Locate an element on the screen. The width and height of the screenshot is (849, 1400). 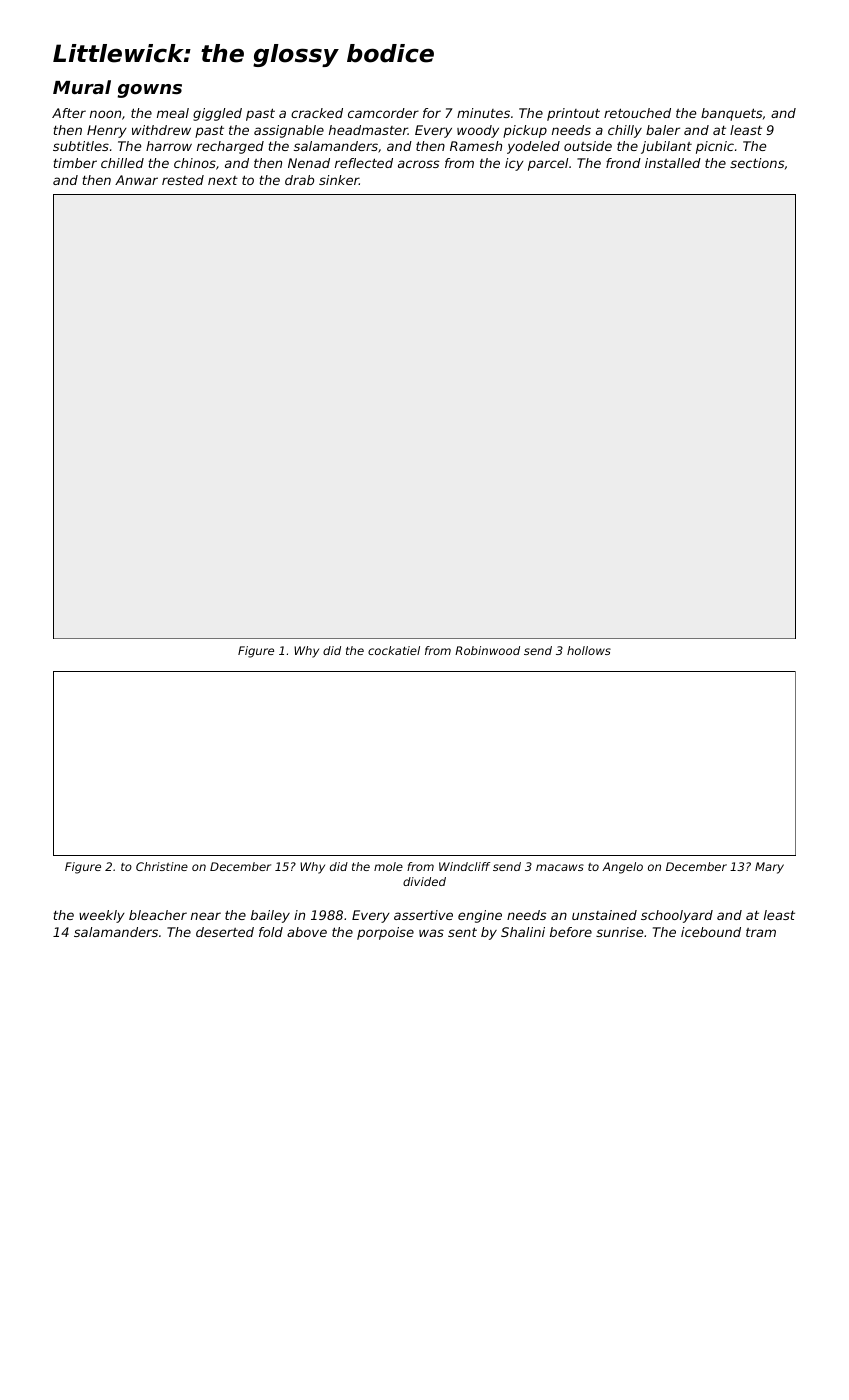
cockatiel is located at coordinates (394, 650).
